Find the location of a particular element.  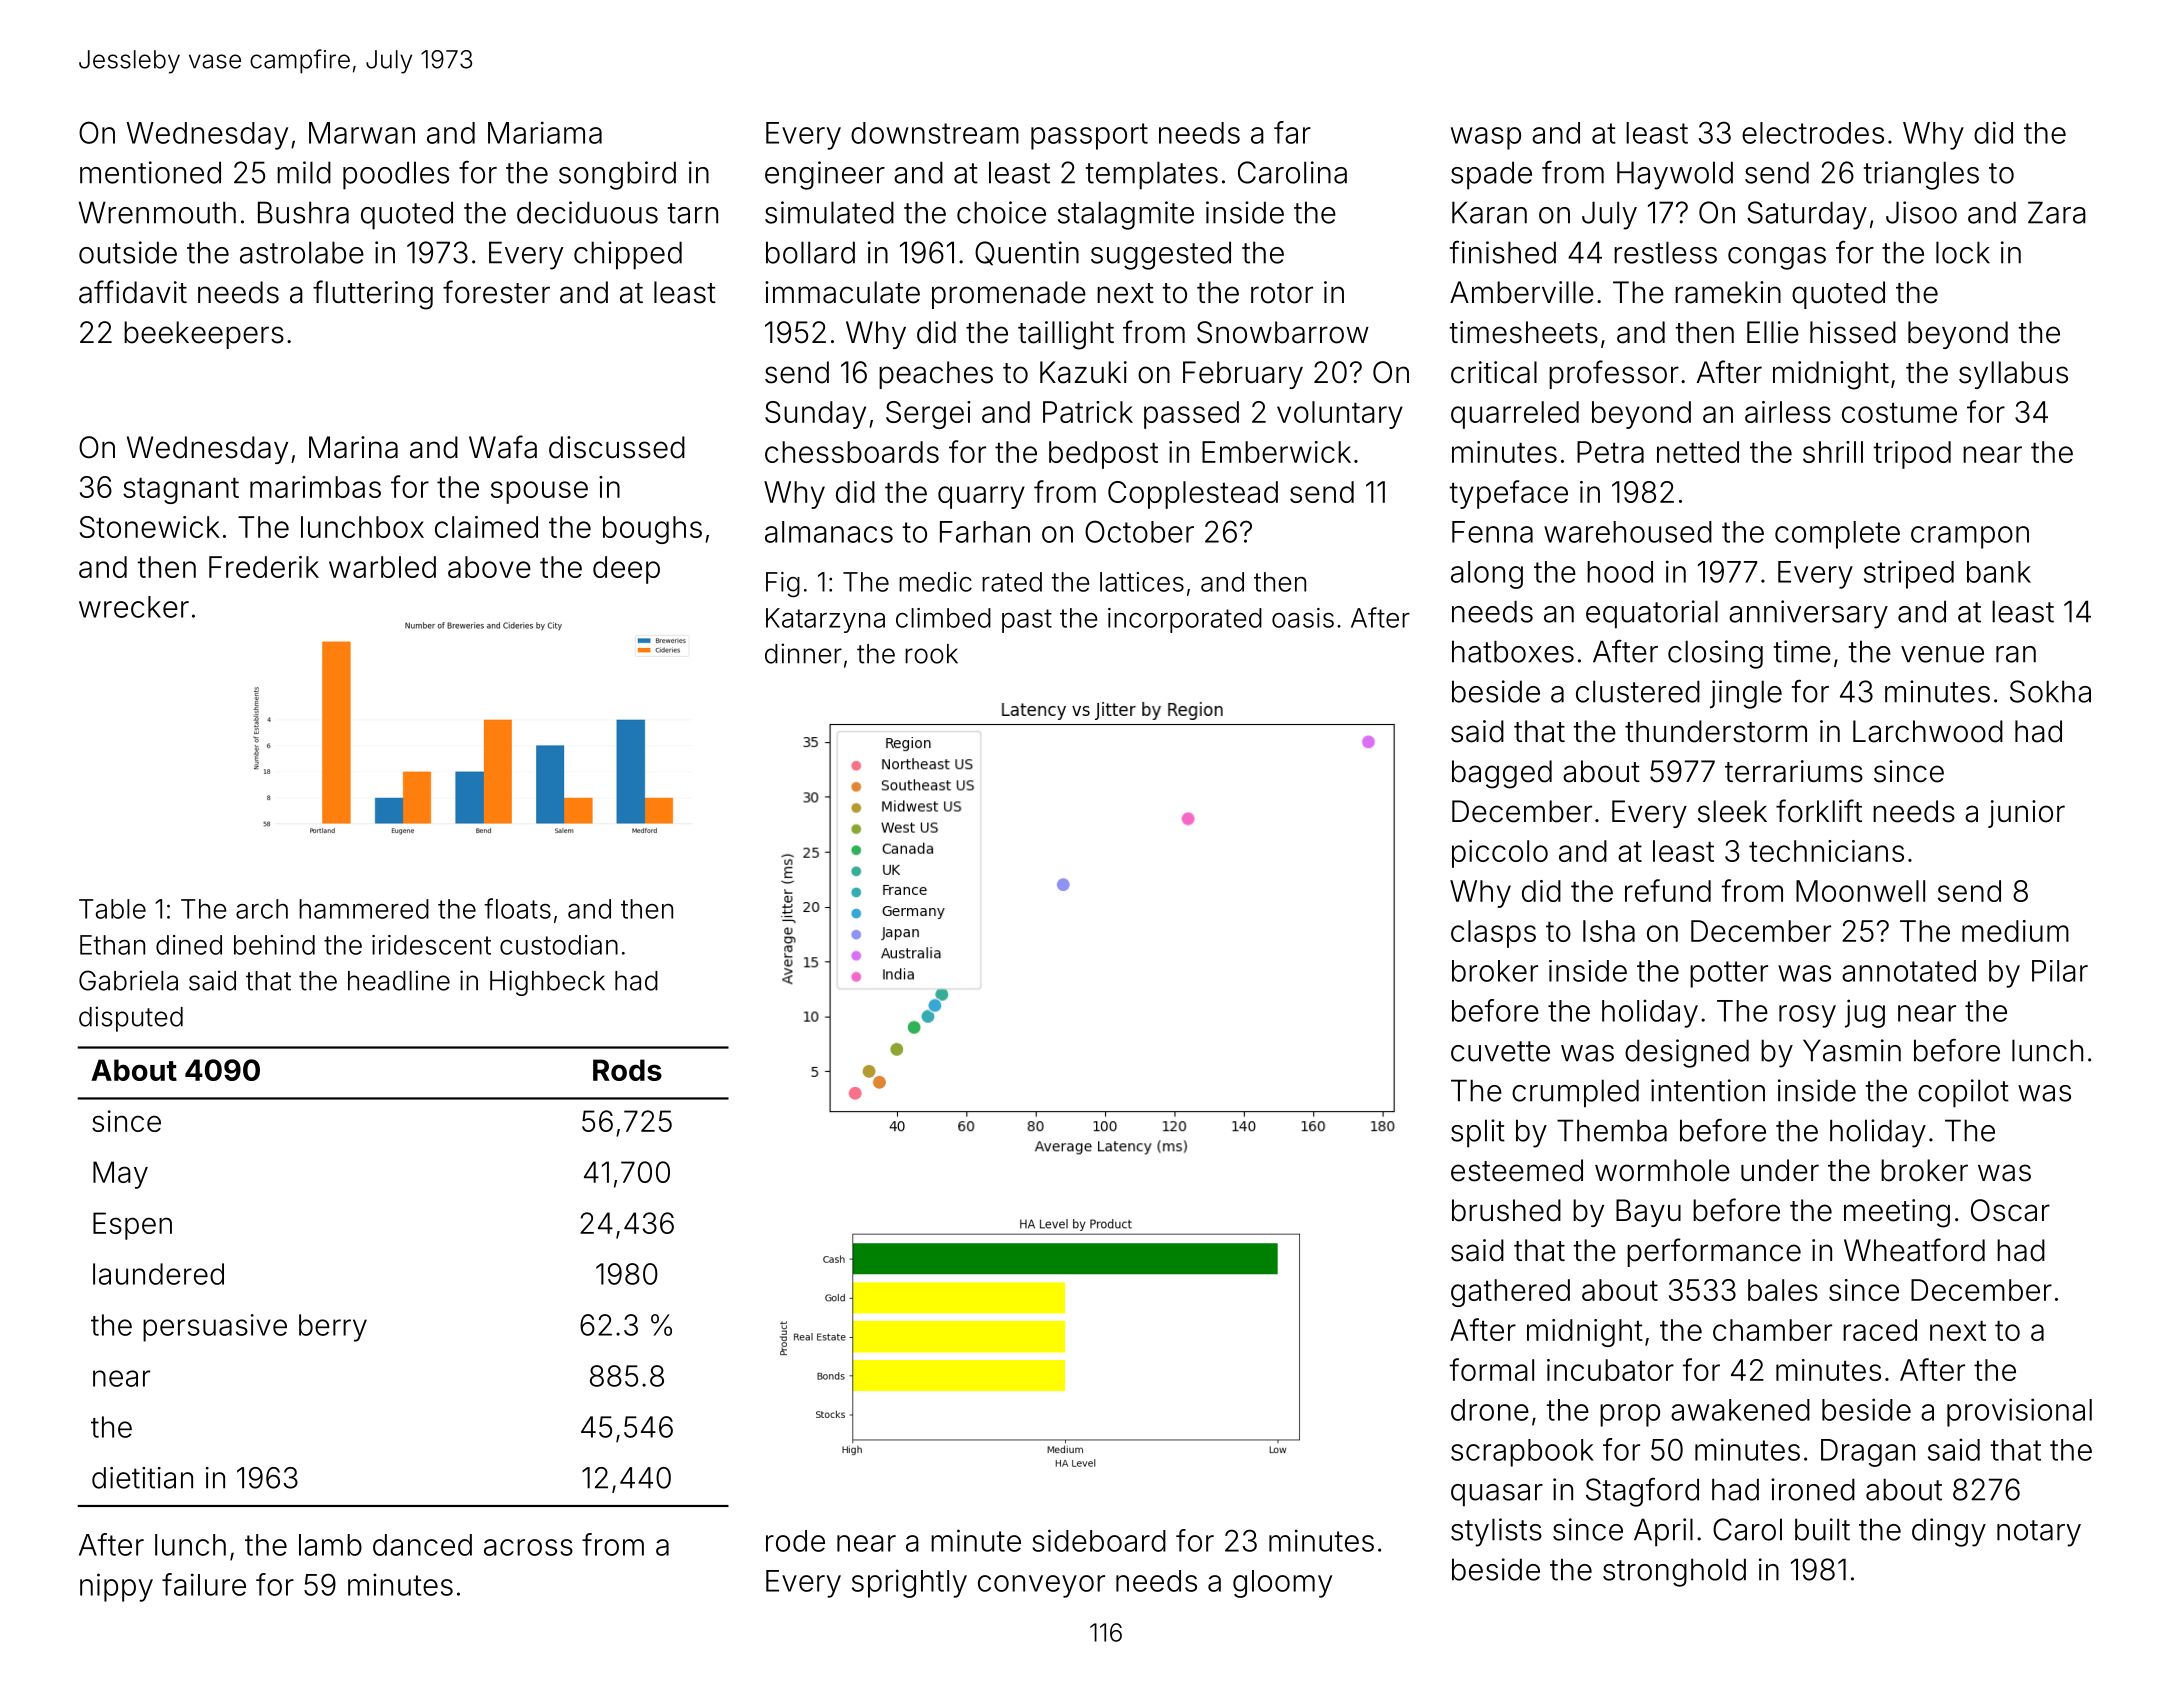

cuvette is located at coordinates (1500, 1051).
